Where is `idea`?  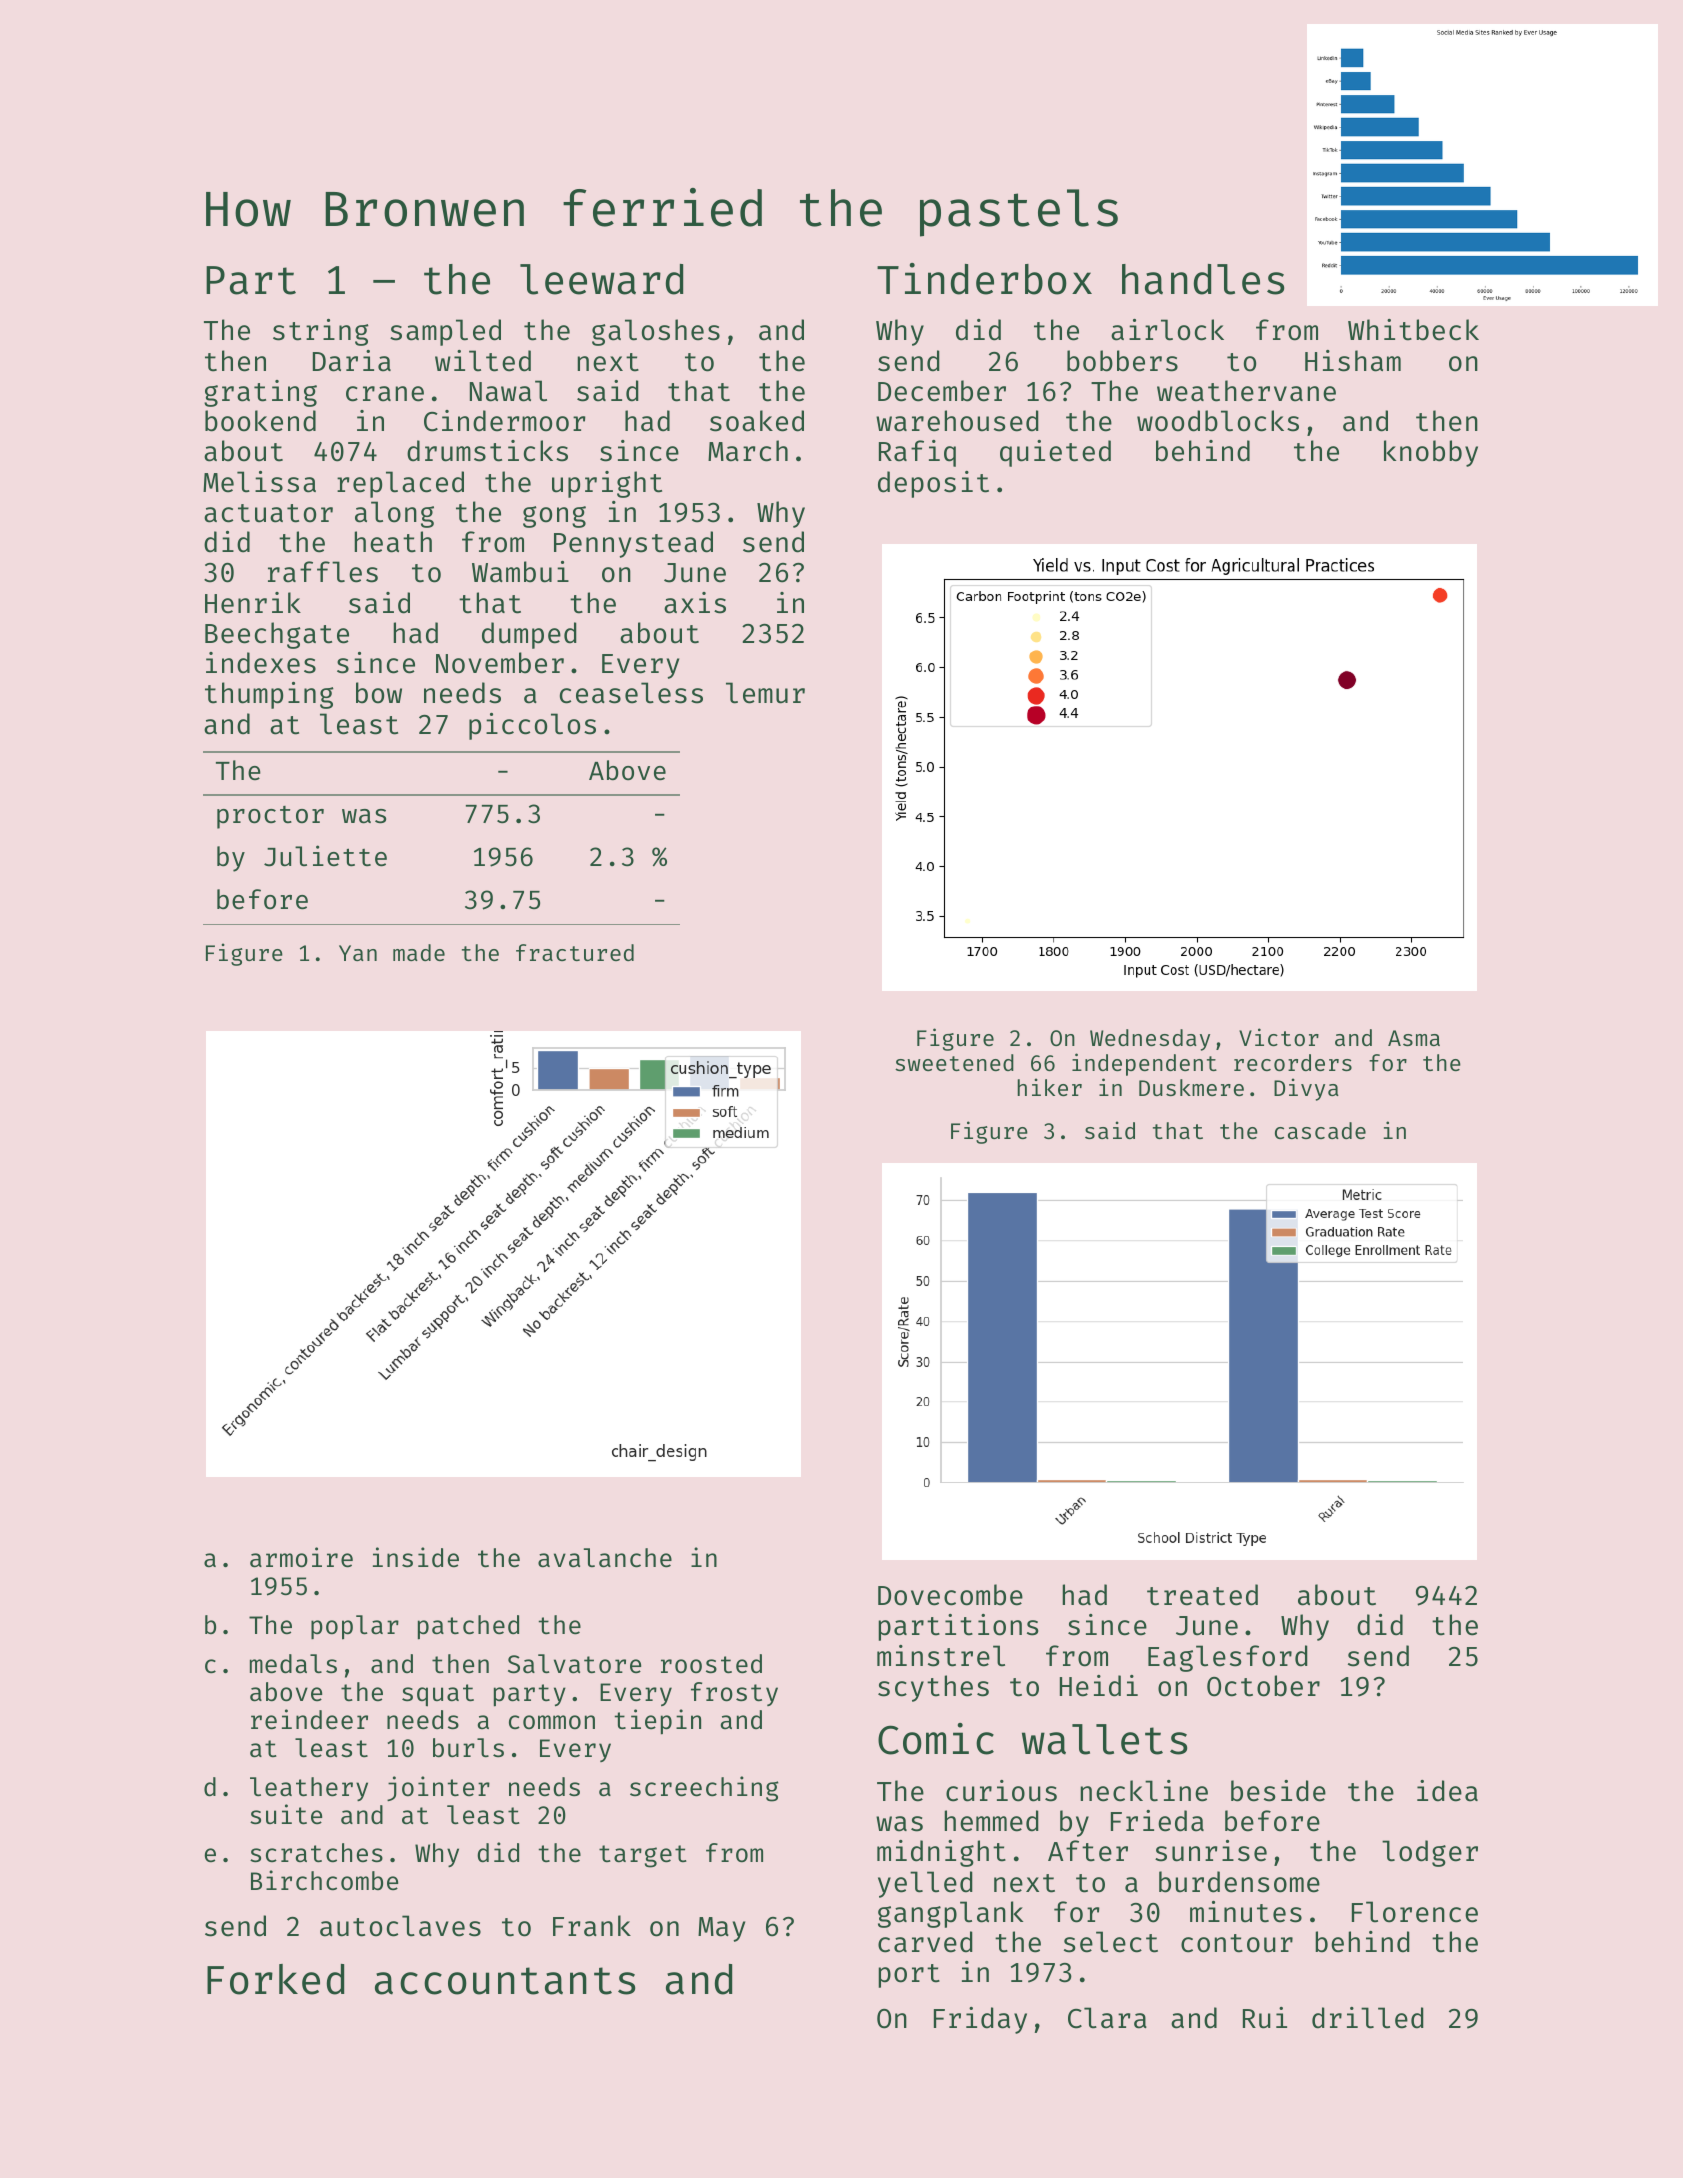 idea is located at coordinates (1447, 1791).
